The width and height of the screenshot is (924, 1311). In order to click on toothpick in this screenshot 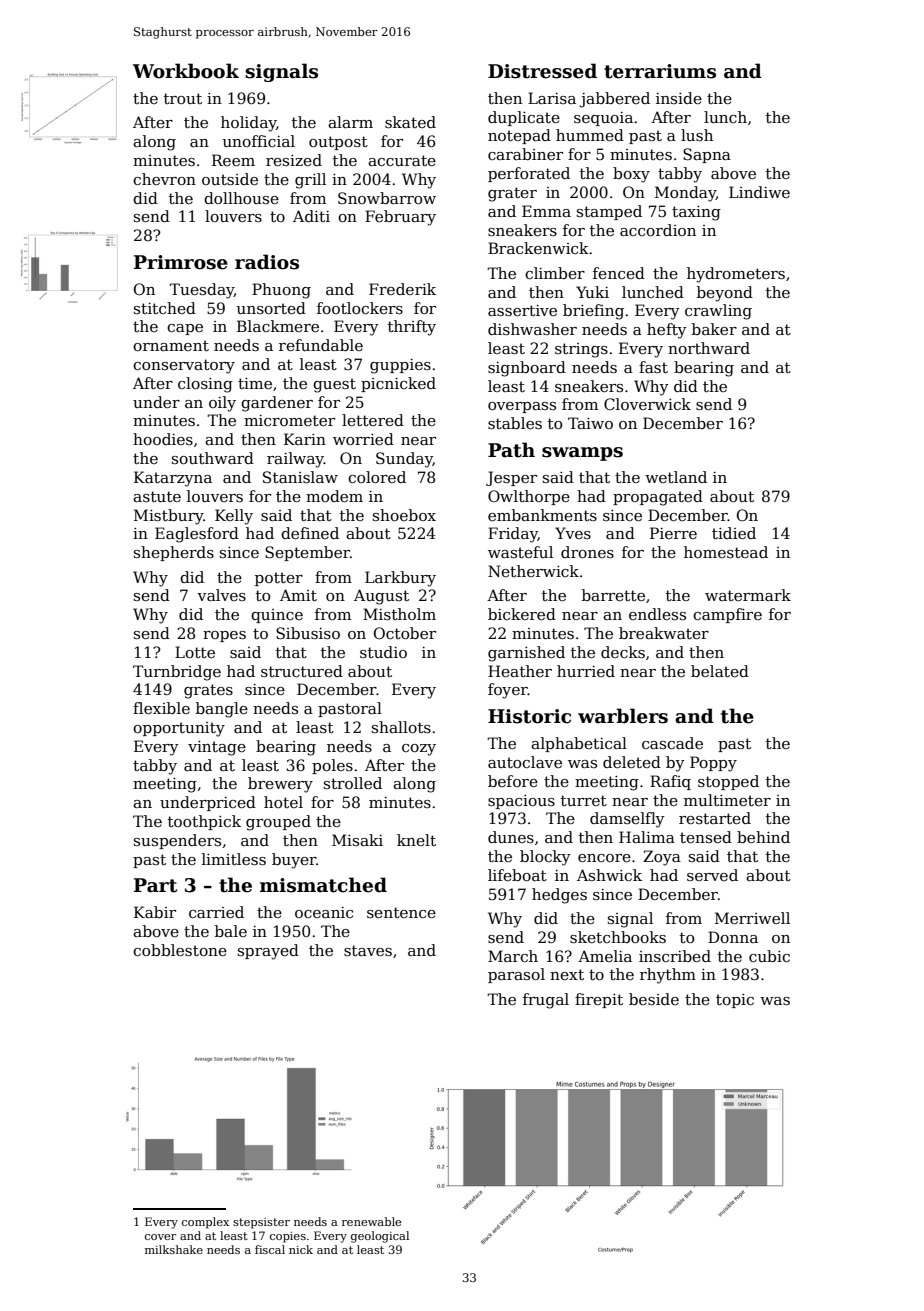, I will do `click(204, 822)`.
